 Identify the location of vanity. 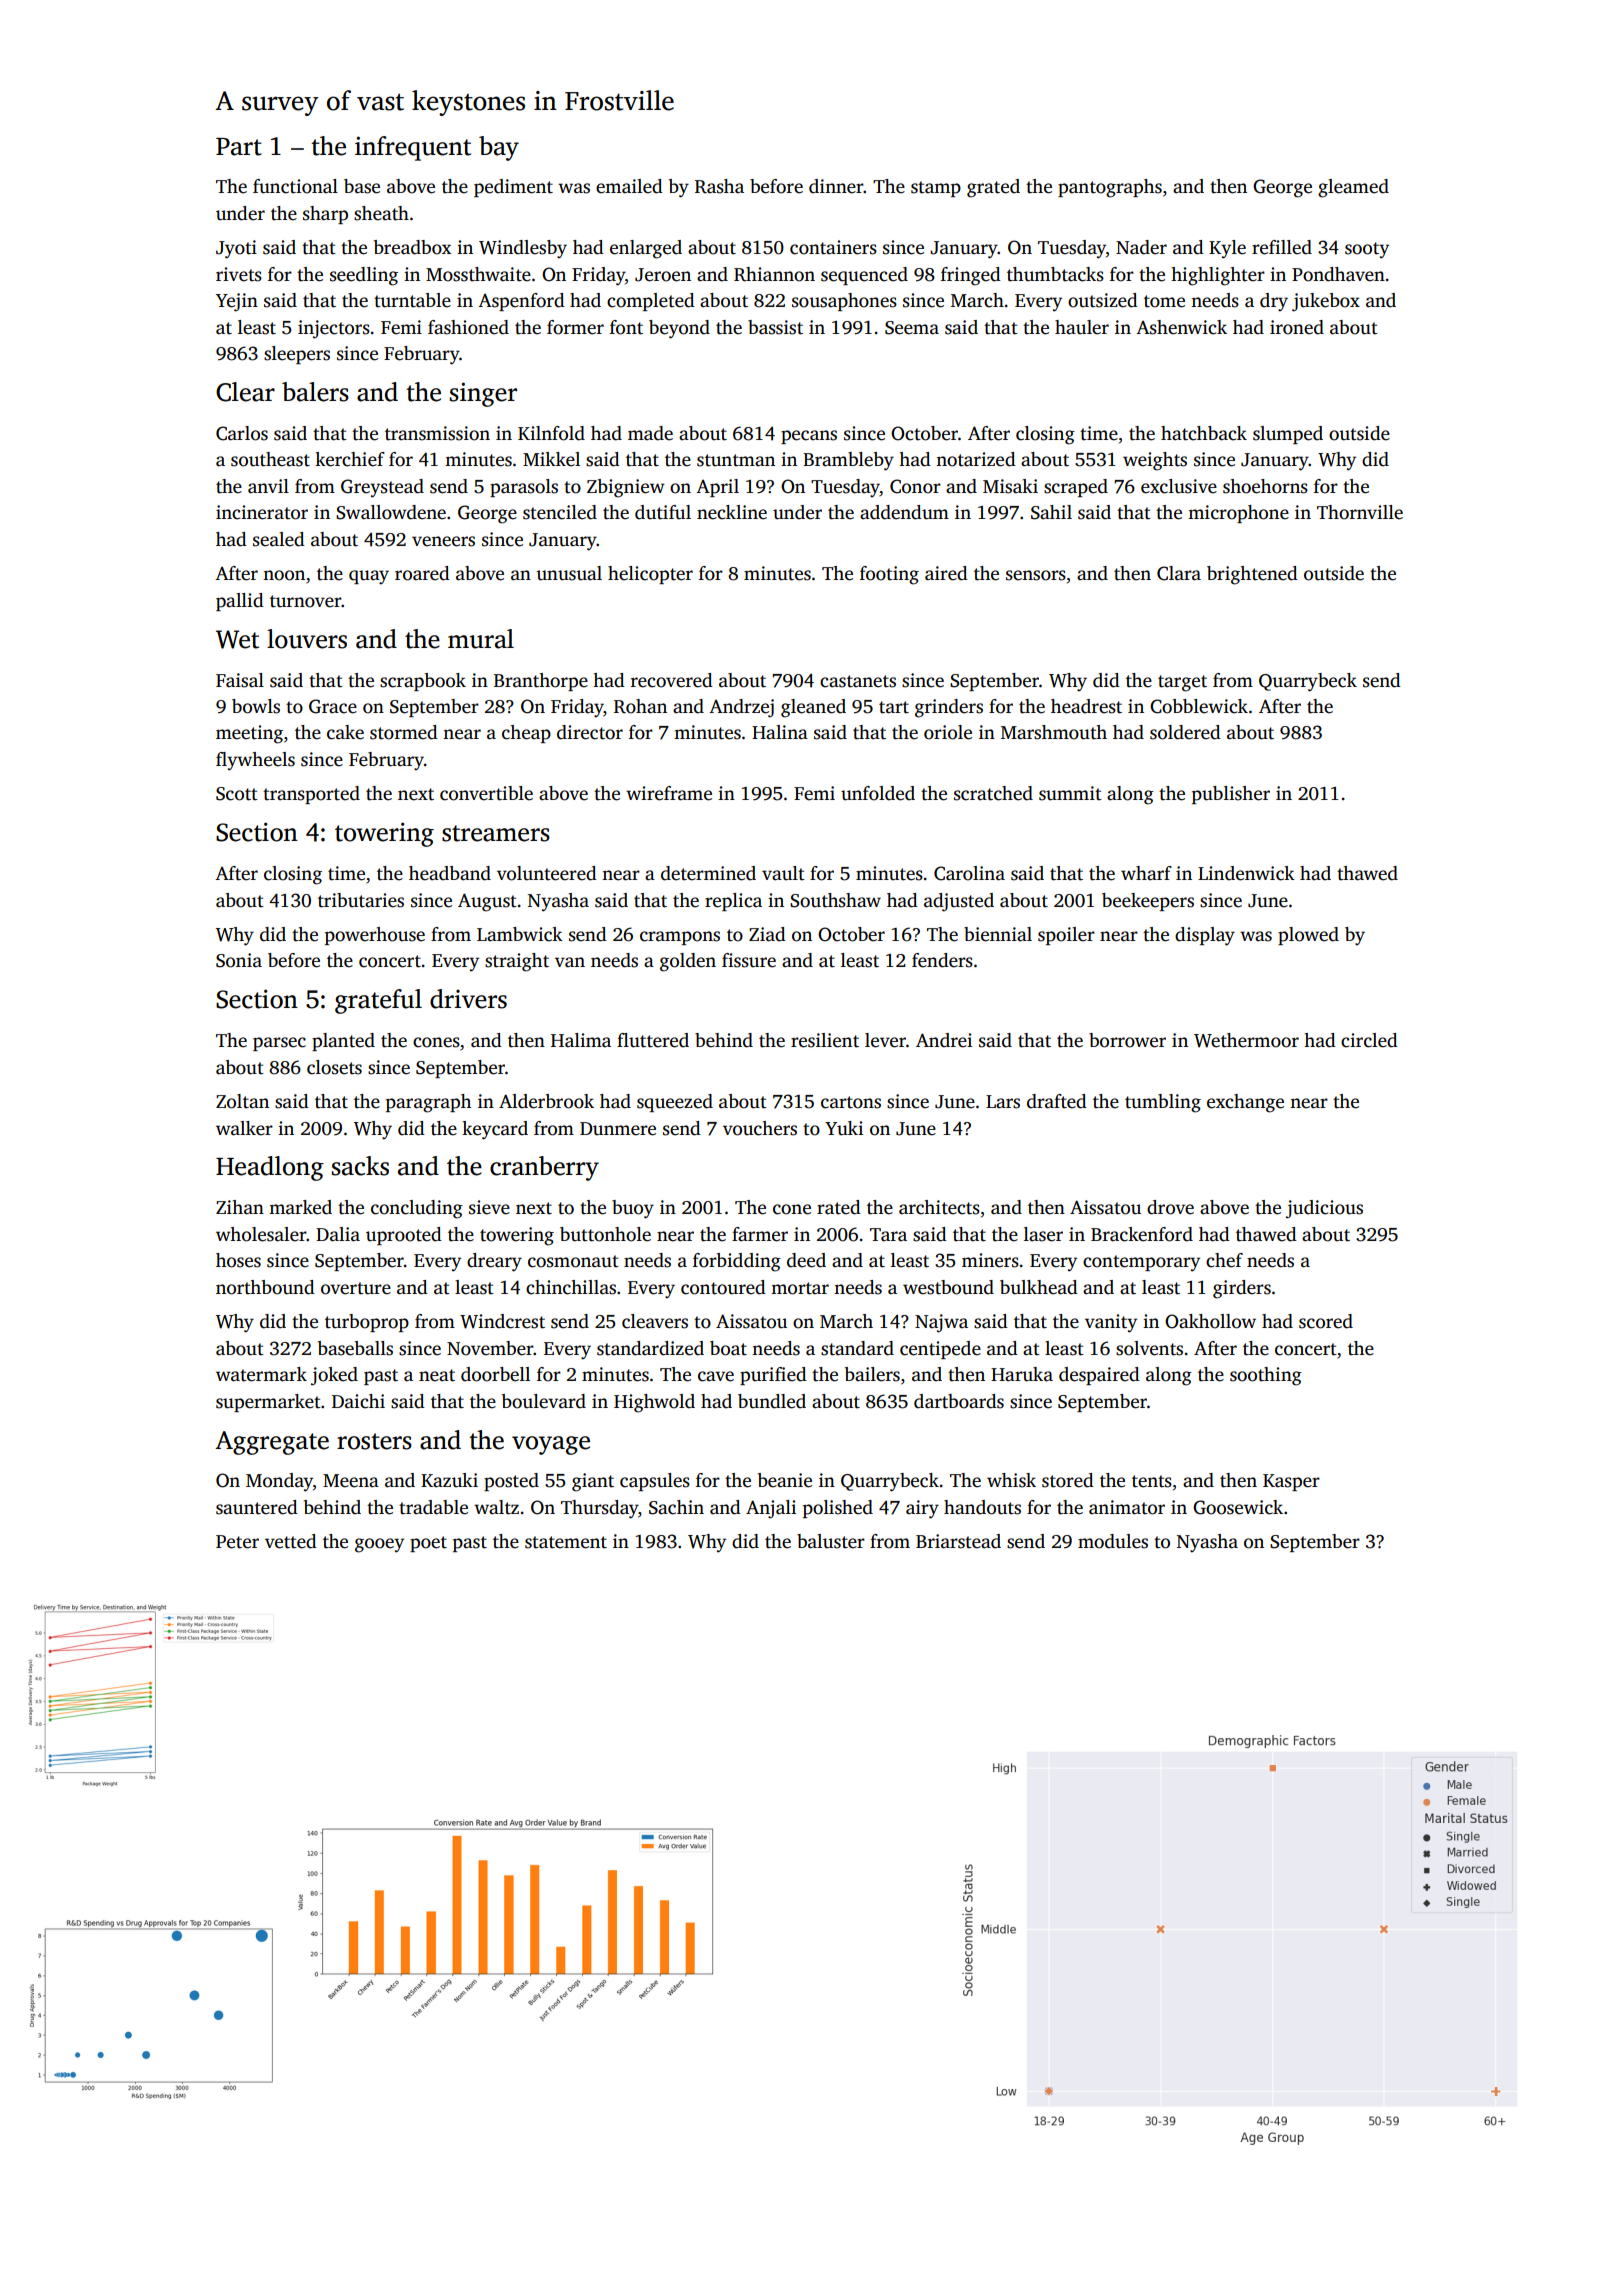
(1111, 1323).
